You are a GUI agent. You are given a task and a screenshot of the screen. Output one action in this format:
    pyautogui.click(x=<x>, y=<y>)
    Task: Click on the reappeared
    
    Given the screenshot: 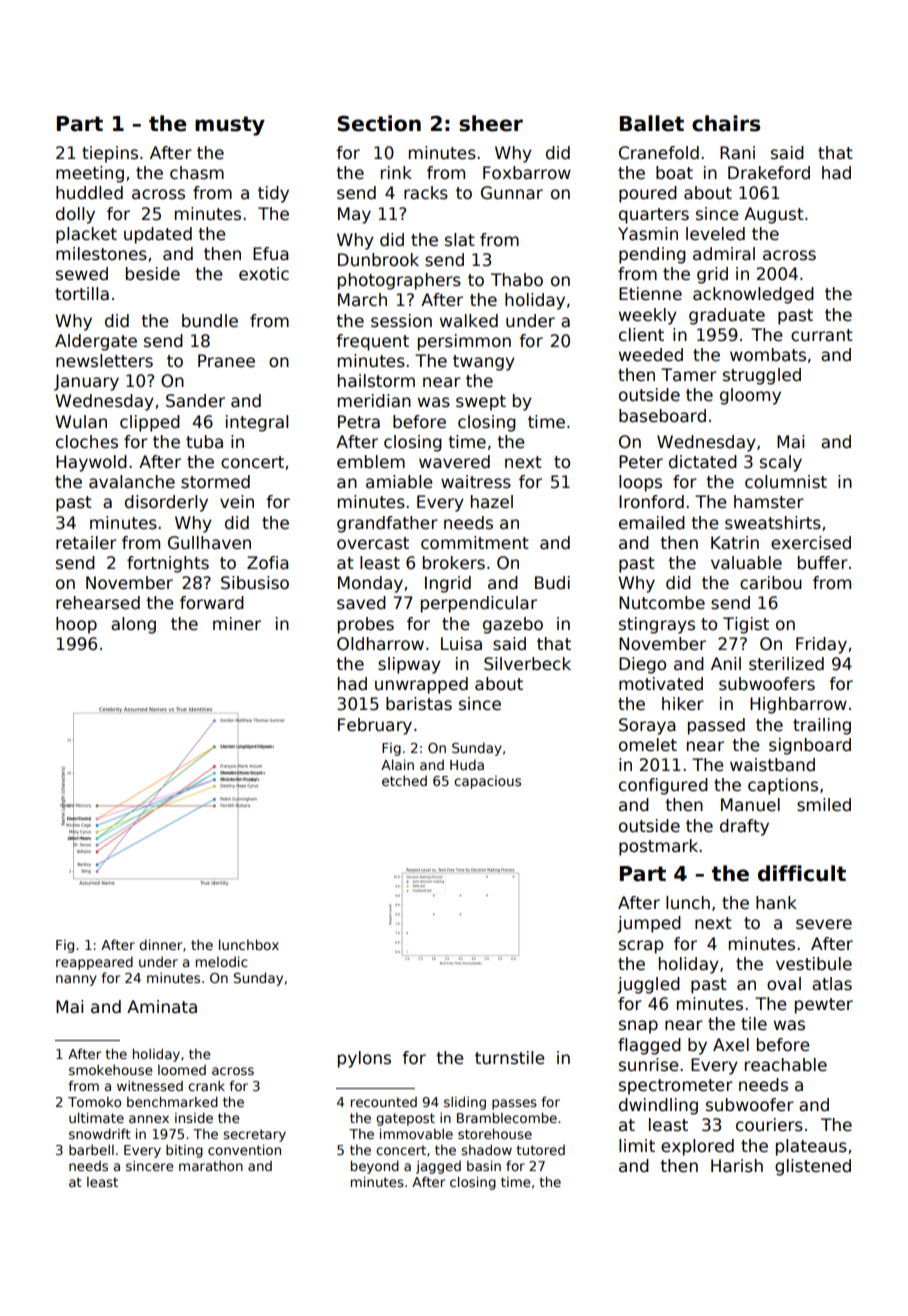 What is the action you would take?
    pyautogui.click(x=94, y=963)
